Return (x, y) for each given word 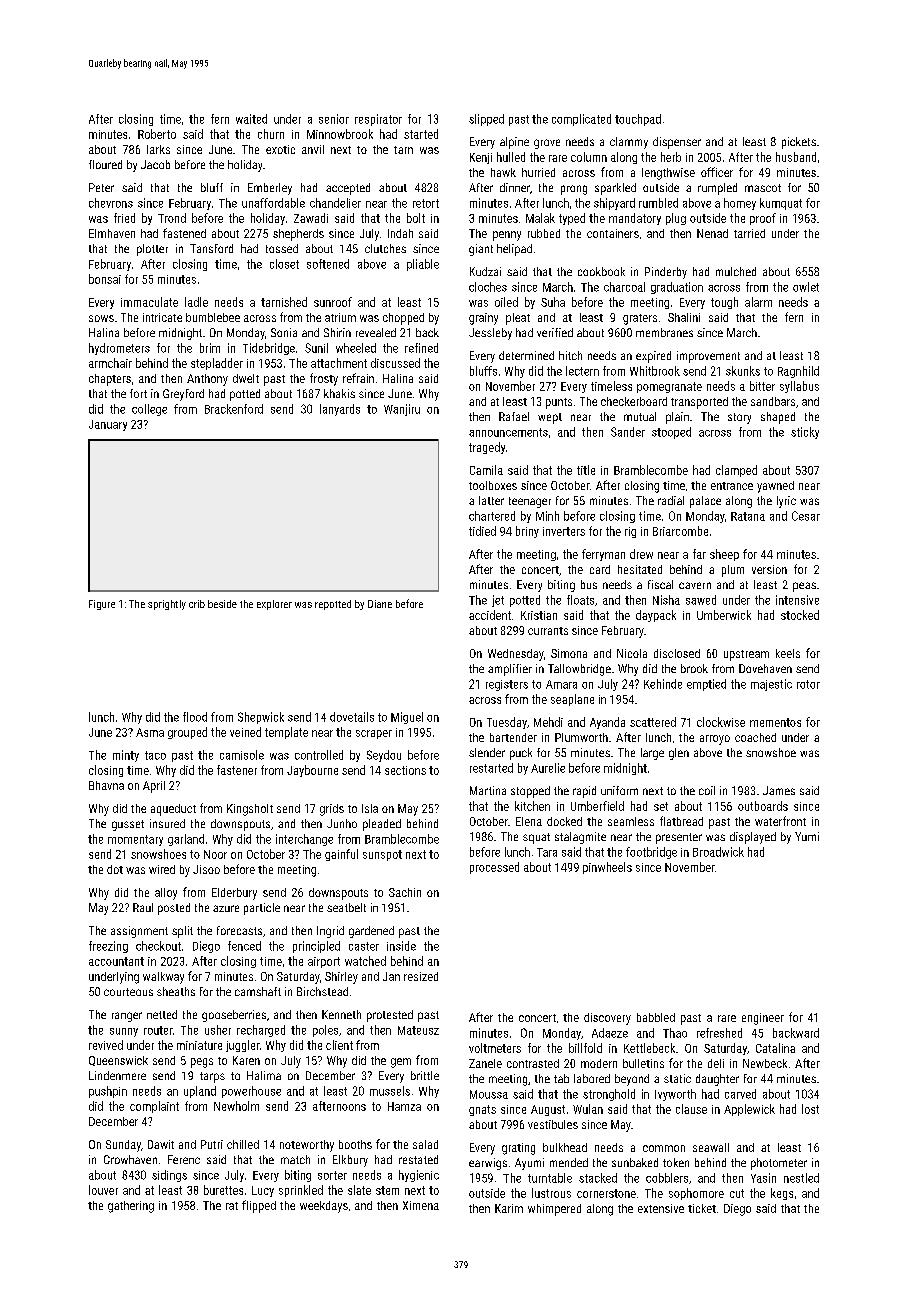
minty (126, 756)
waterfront (780, 821)
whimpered (554, 1210)
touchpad (638, 120)
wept (550, 418)
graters (640, 319)
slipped (486, 120)
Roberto (157, 134)
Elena (529, 821)
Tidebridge (269, 349)
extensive (661, 1208)
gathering (131, 1207)
